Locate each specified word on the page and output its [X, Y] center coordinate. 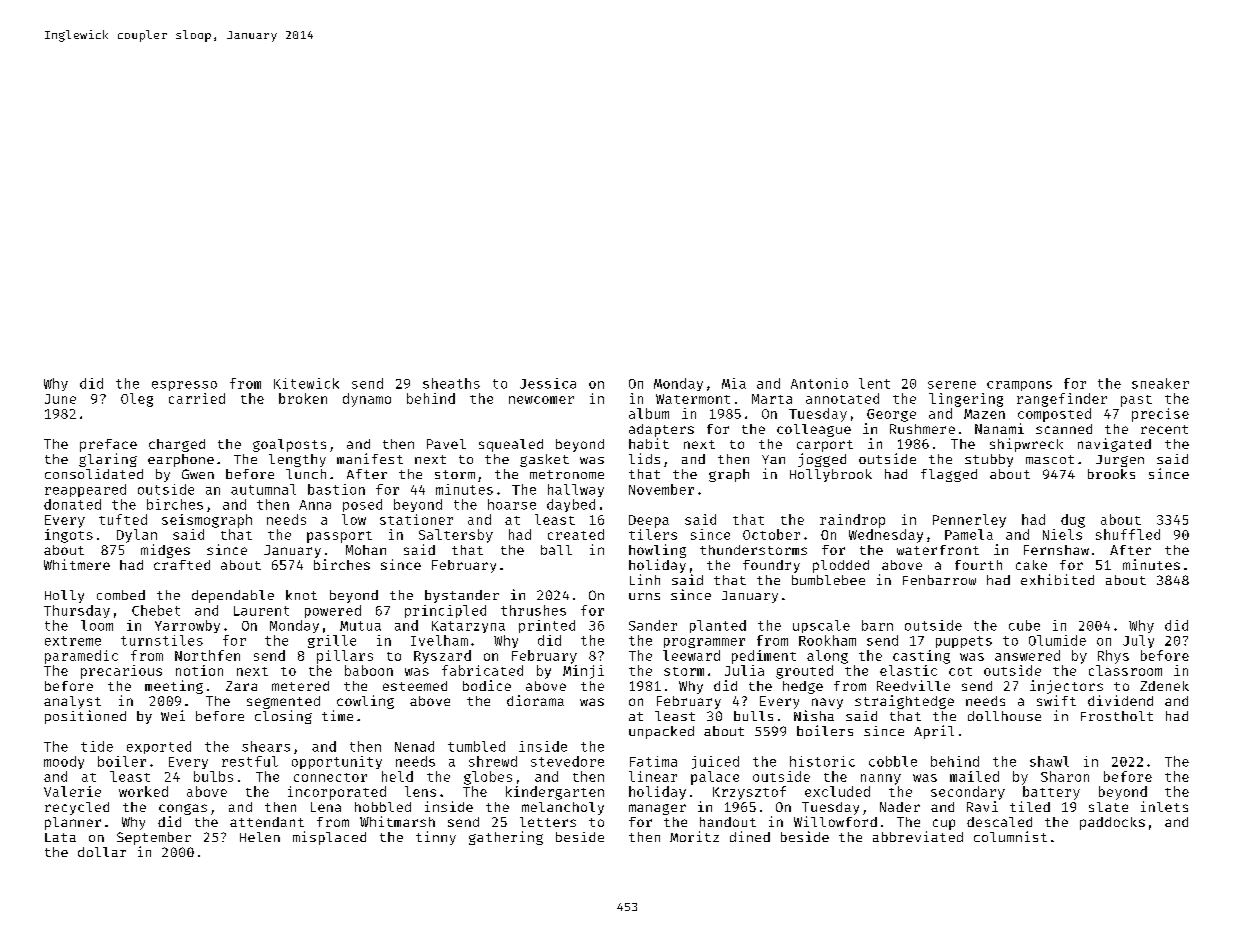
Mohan [366, 550]
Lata [60, 837]
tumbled [476, 746]
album [649, 413]
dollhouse [1004, 716]
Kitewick [306, 383]
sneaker [1160, 383]
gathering [506, 838]
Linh [645, 579]
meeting [174, 687]
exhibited [1057, 579]
